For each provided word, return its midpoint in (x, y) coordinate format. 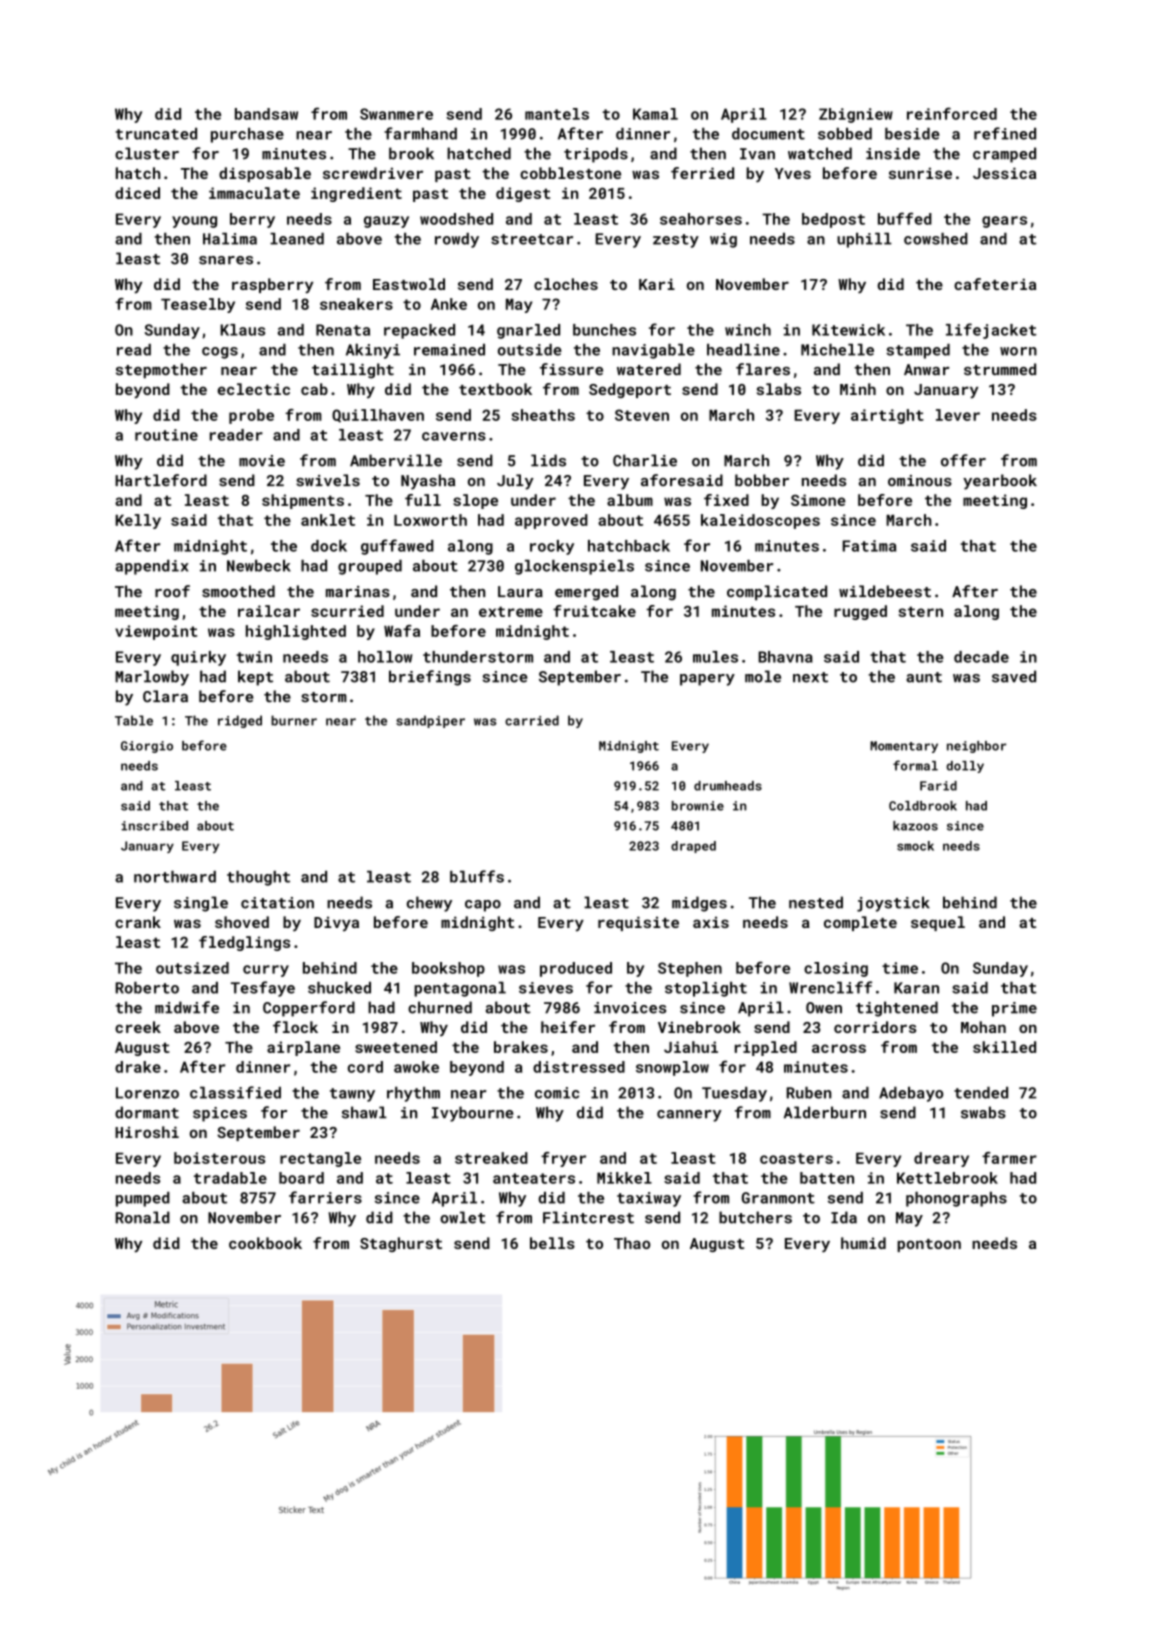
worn (1018, 351)
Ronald (142, 1217)
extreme (511, 611)
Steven (642, 415)
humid (863, 1243)
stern (920, 611)
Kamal (655, 114)
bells (552, 1243)
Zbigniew (856, 115)
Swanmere (396, 114)
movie (262, 461)
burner (294, 720)
